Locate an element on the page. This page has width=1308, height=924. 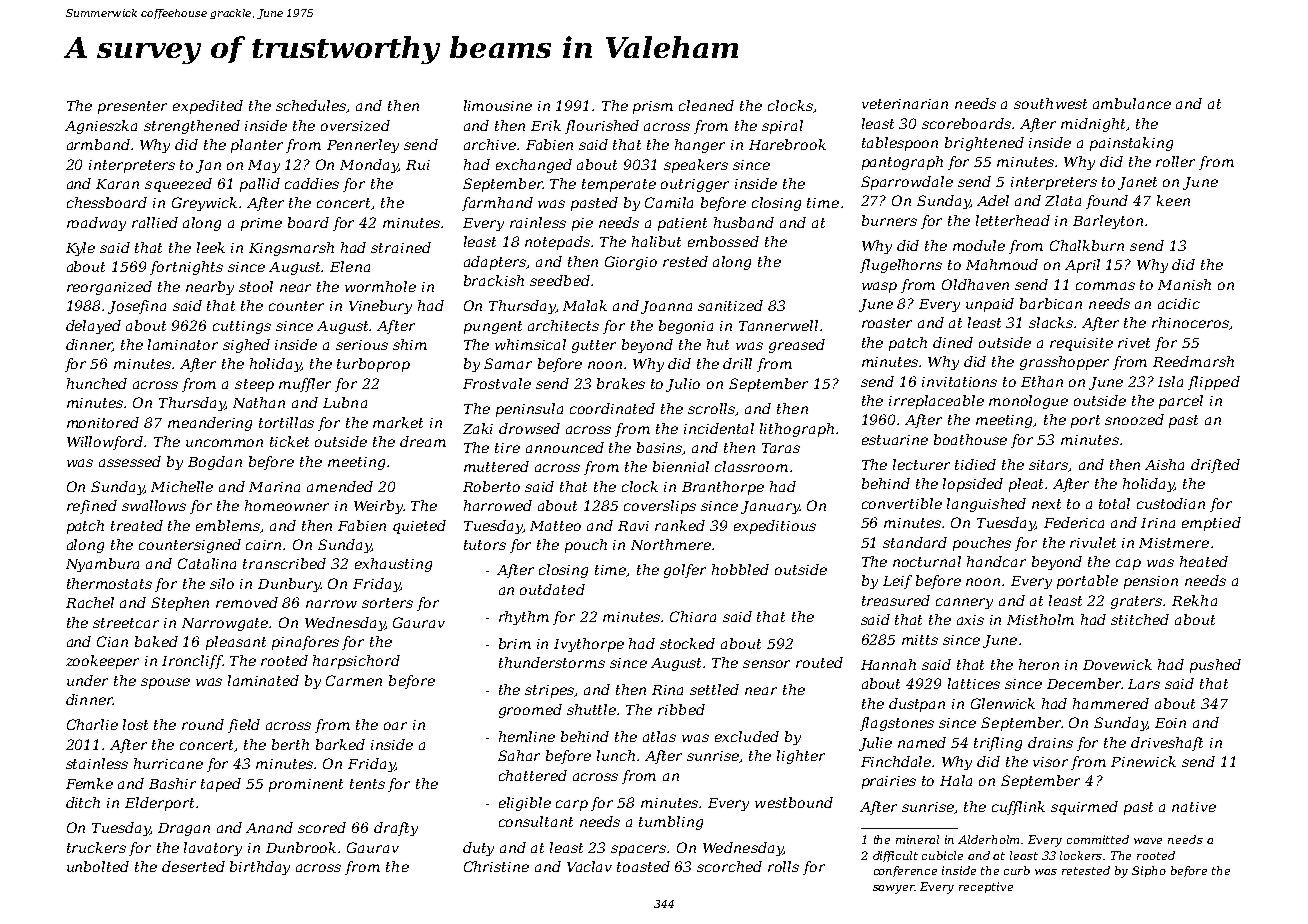
limousine is located at coordinates (498, 105).
